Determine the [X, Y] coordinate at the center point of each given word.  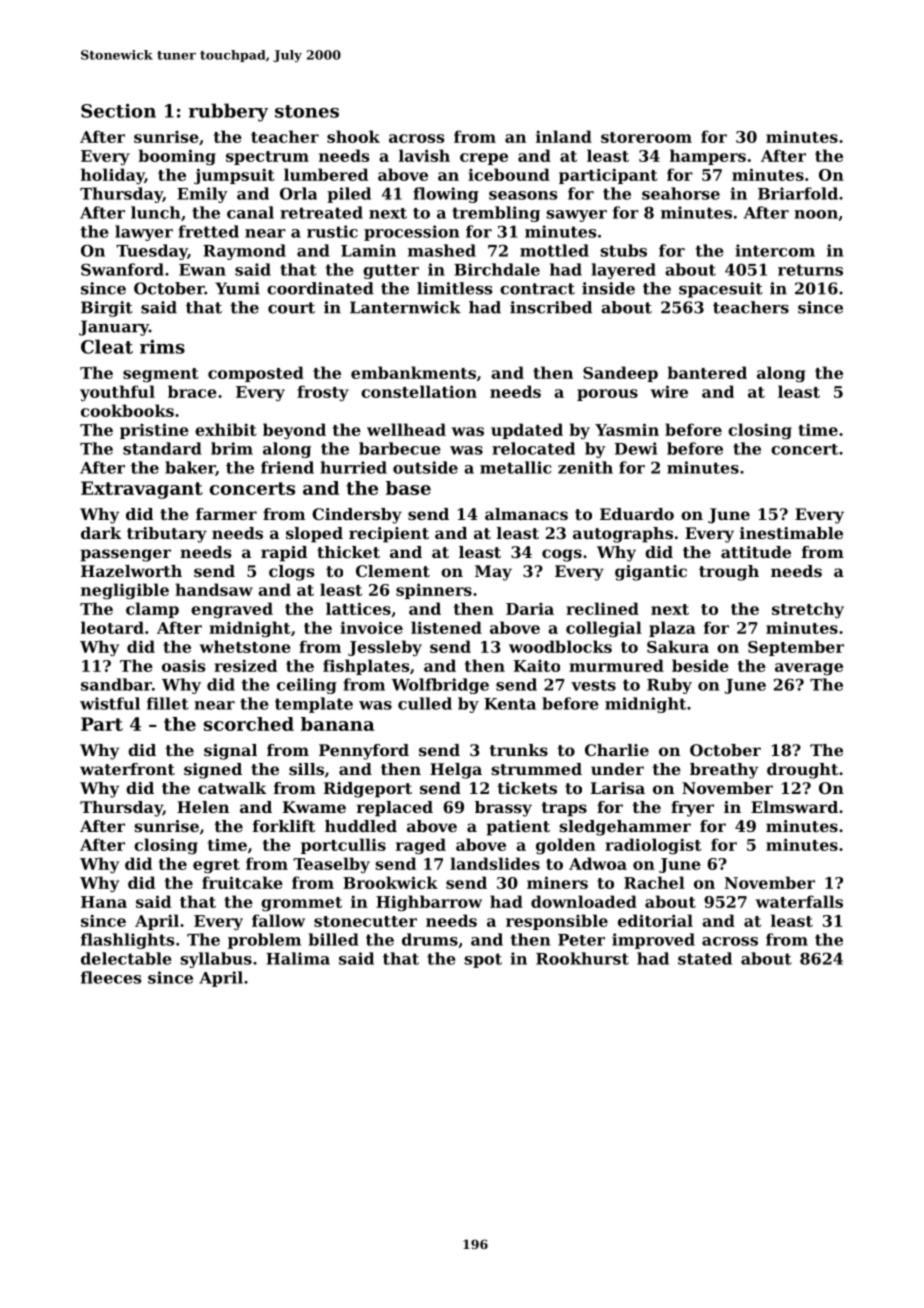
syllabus [216, 960]
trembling [496, 214]
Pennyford [364, 752]
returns [810, 270]
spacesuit [721, 290]
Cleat [107, 346]
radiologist [653, 846]
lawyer [144, 233]
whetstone [245, 646]
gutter [391, 271]
